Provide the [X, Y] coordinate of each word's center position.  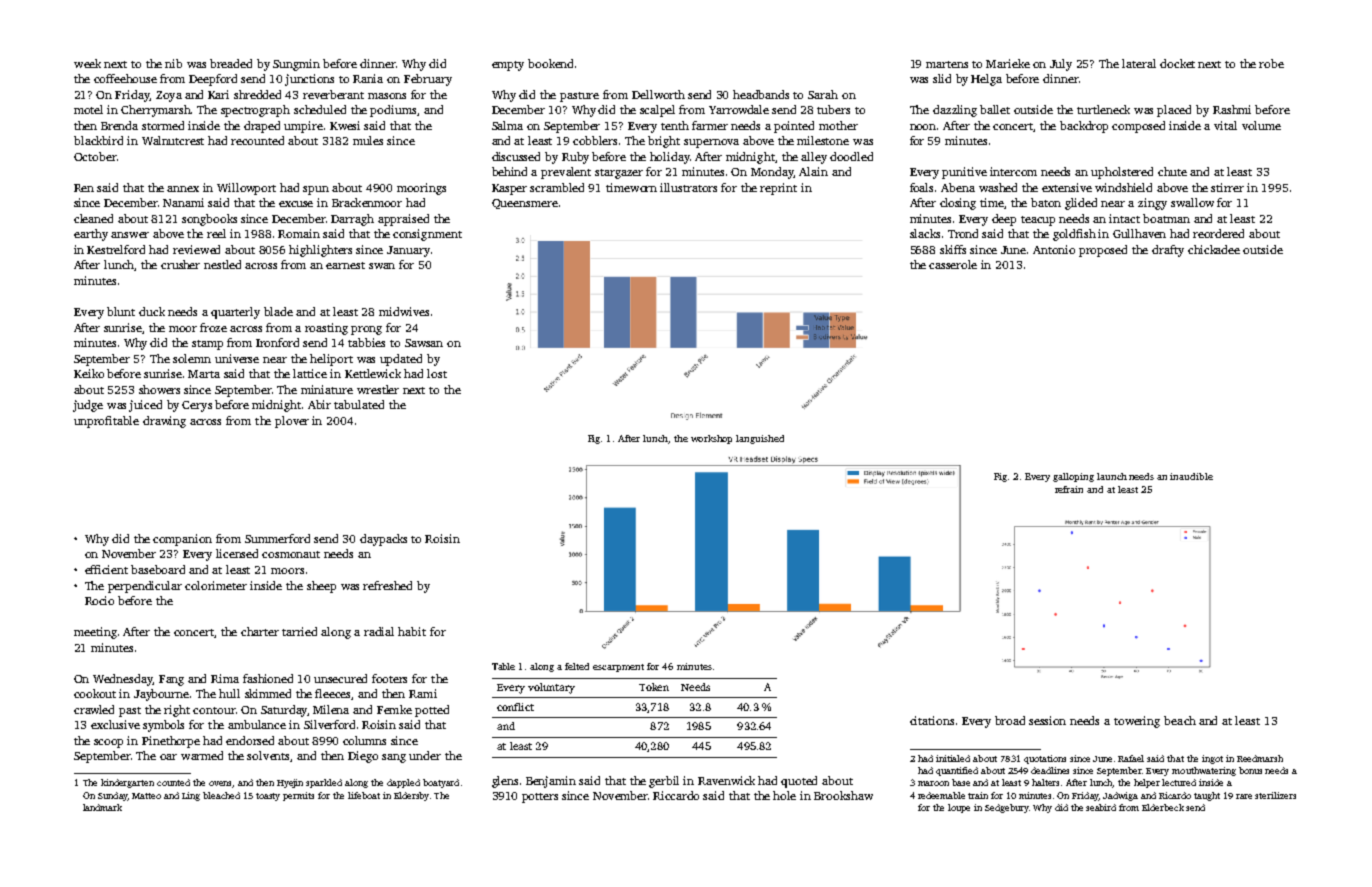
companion [182, 540]
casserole [953, 264]
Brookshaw [843, 795]
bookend [550, 63]
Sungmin [296, 65]
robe [1271, 63]
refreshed [387, 585]
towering [1137, 722]
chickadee [1214, 249]
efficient [106, 569]
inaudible [1191, 476]
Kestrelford [116, 249]
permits [298, 796]
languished [760, 439]
